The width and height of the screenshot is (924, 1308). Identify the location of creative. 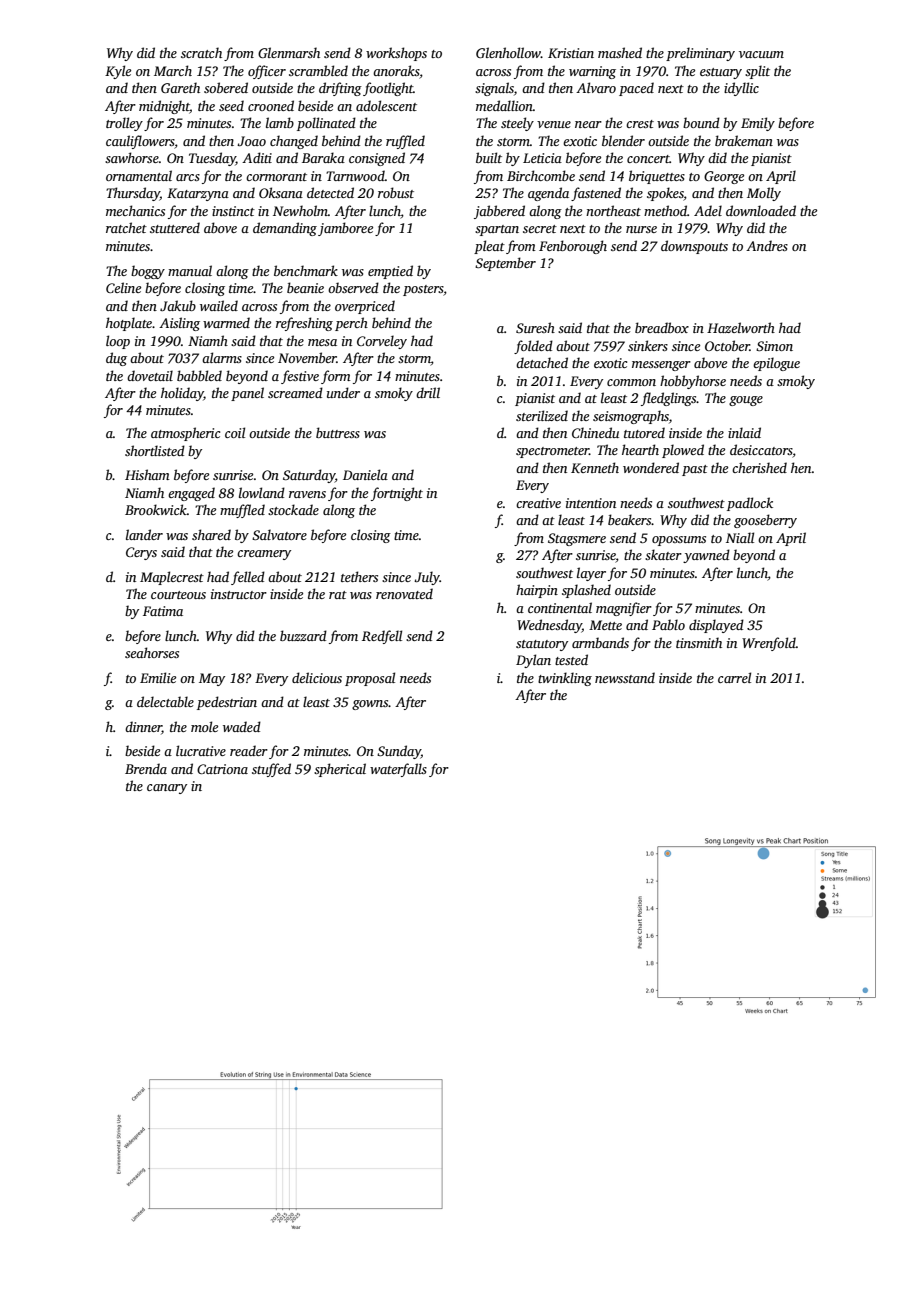
(538, 503).
